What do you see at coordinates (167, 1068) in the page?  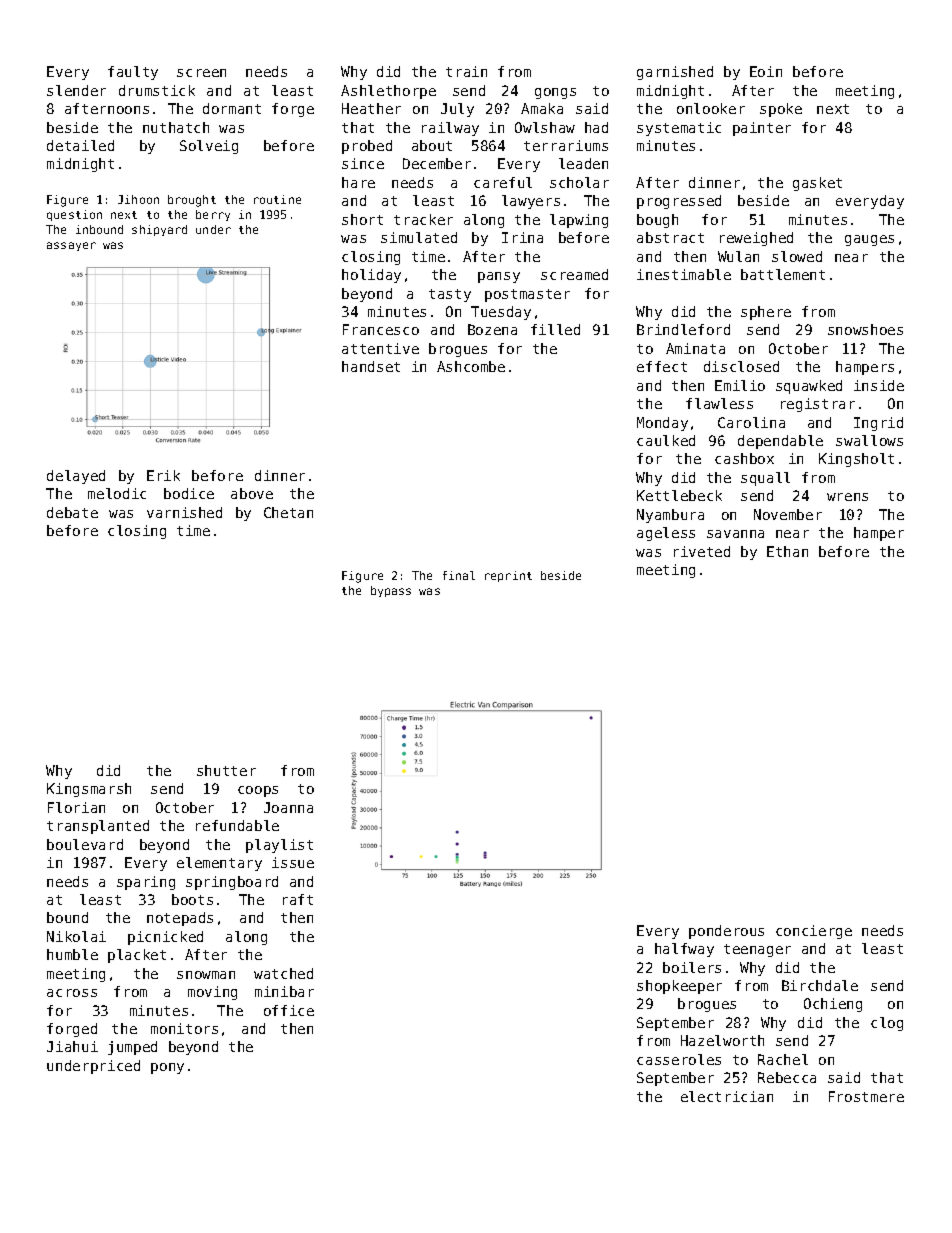 I see `pony` at bounding box center [167, 1068].
